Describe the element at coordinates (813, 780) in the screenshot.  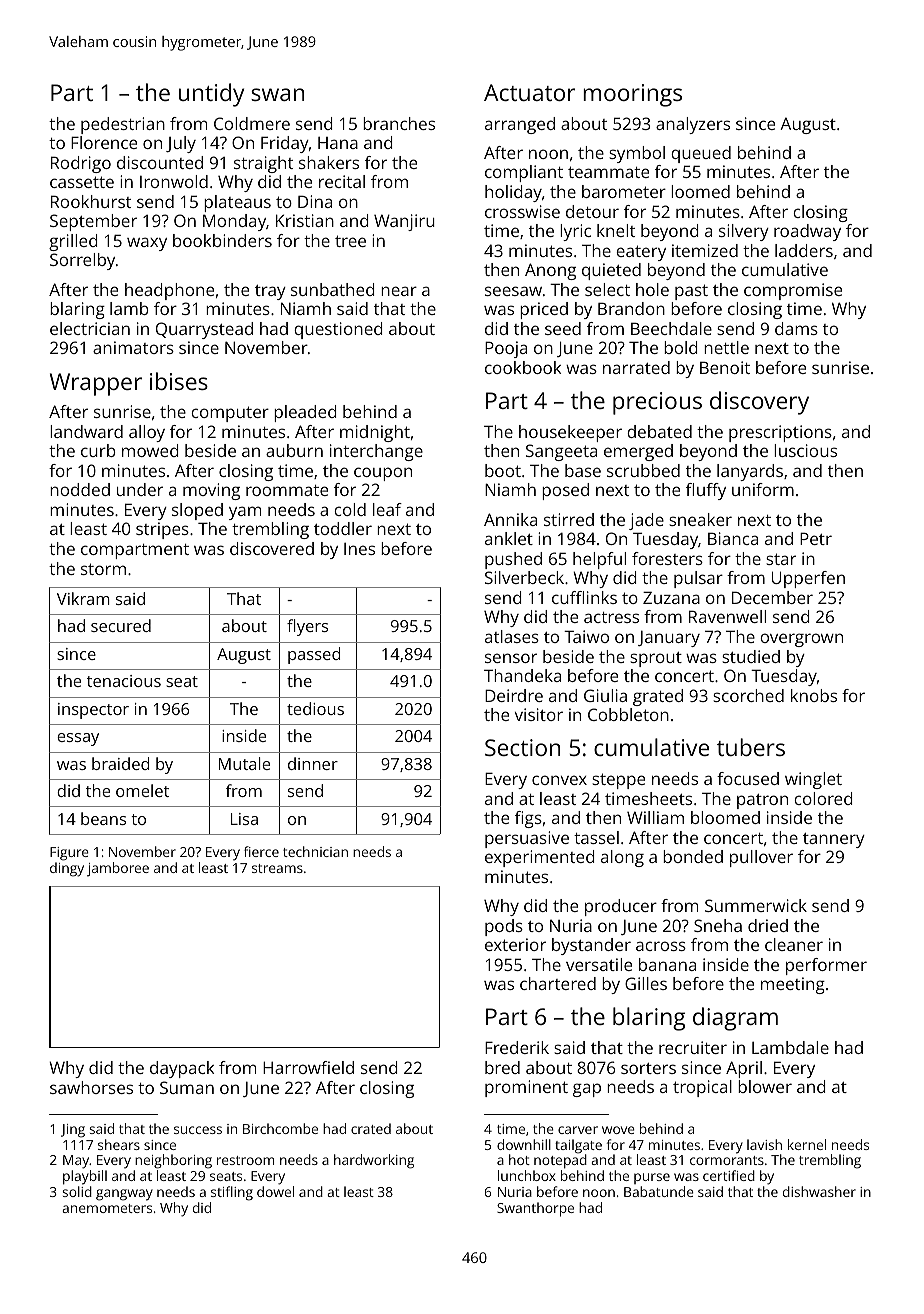
I see `winglet` at that location.
